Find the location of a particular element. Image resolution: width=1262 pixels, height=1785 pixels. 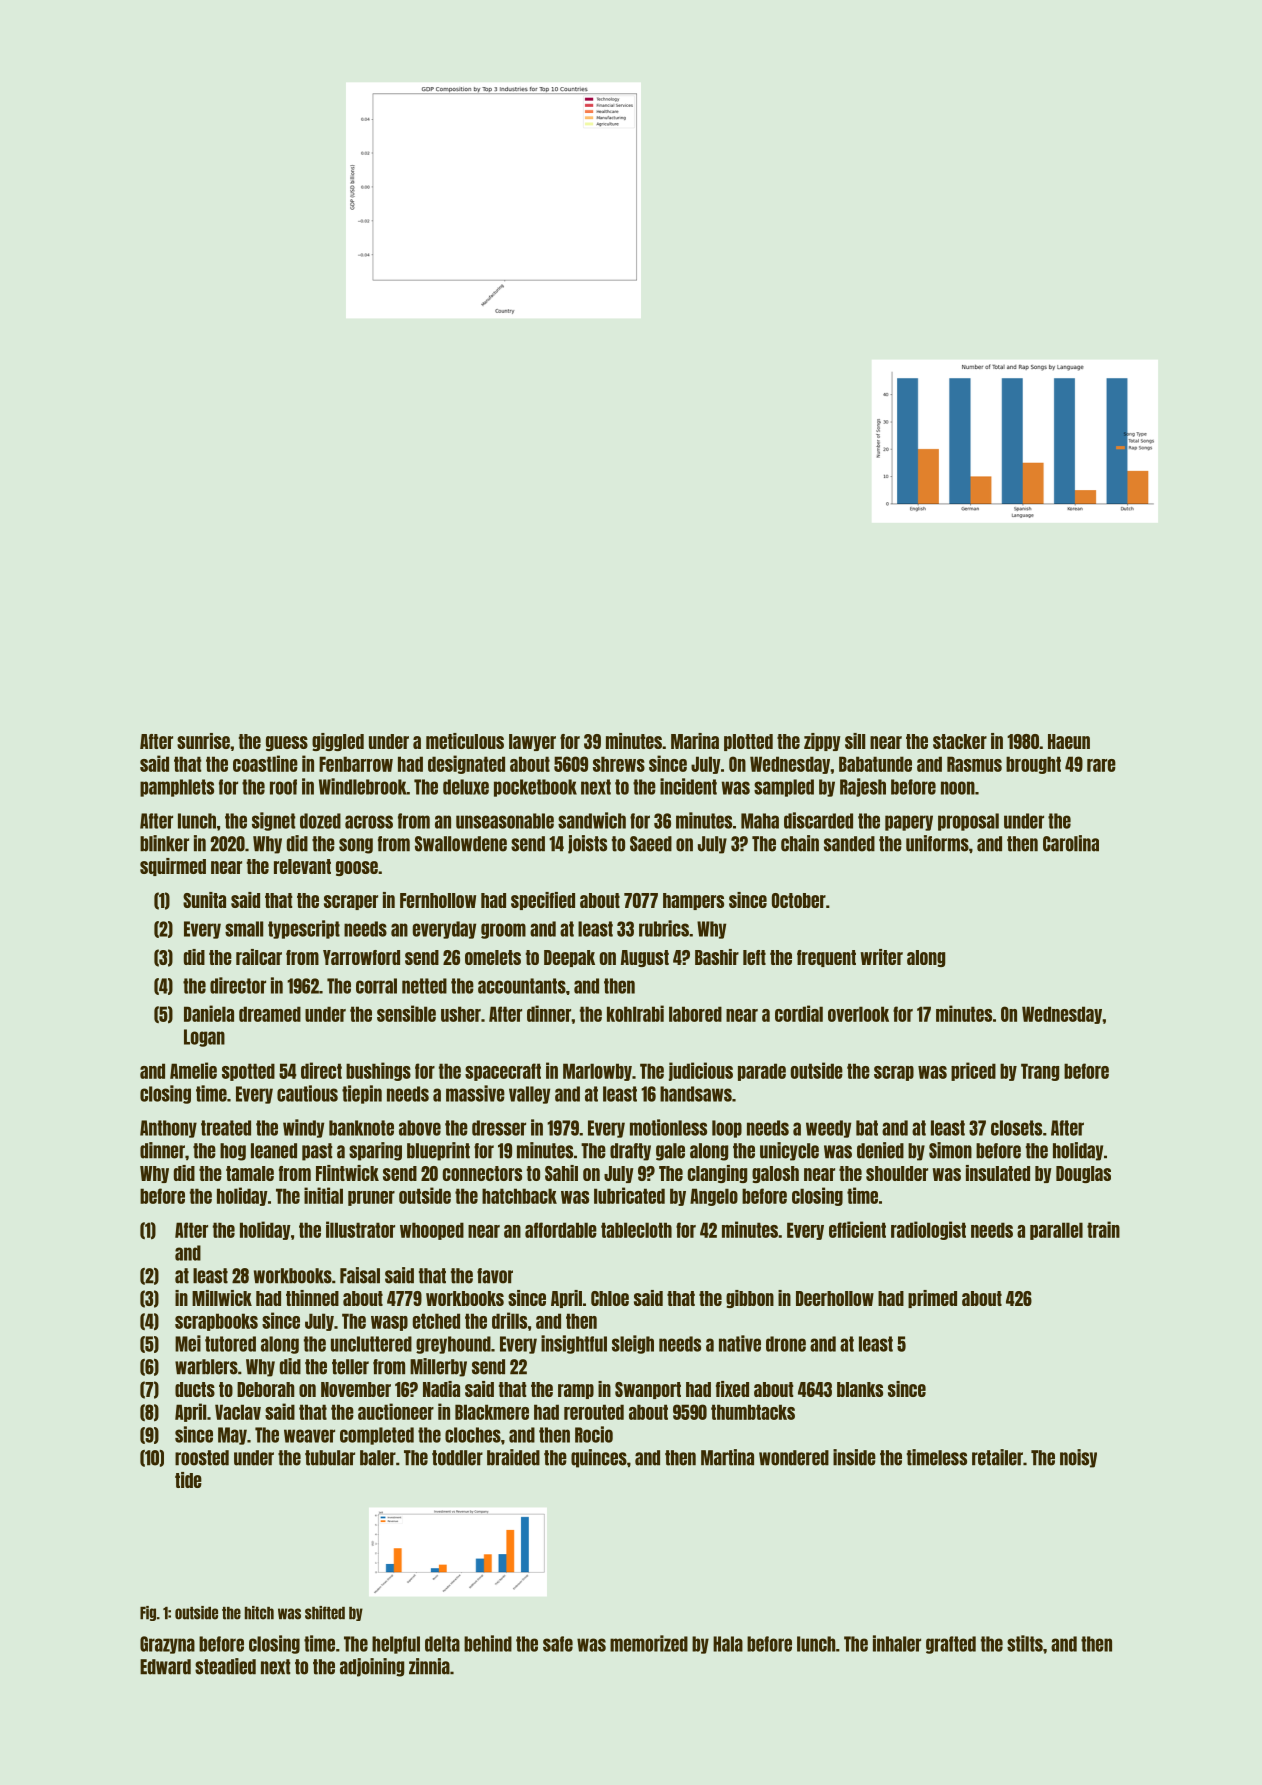

roosted is located at coordinates (202, 1458).
